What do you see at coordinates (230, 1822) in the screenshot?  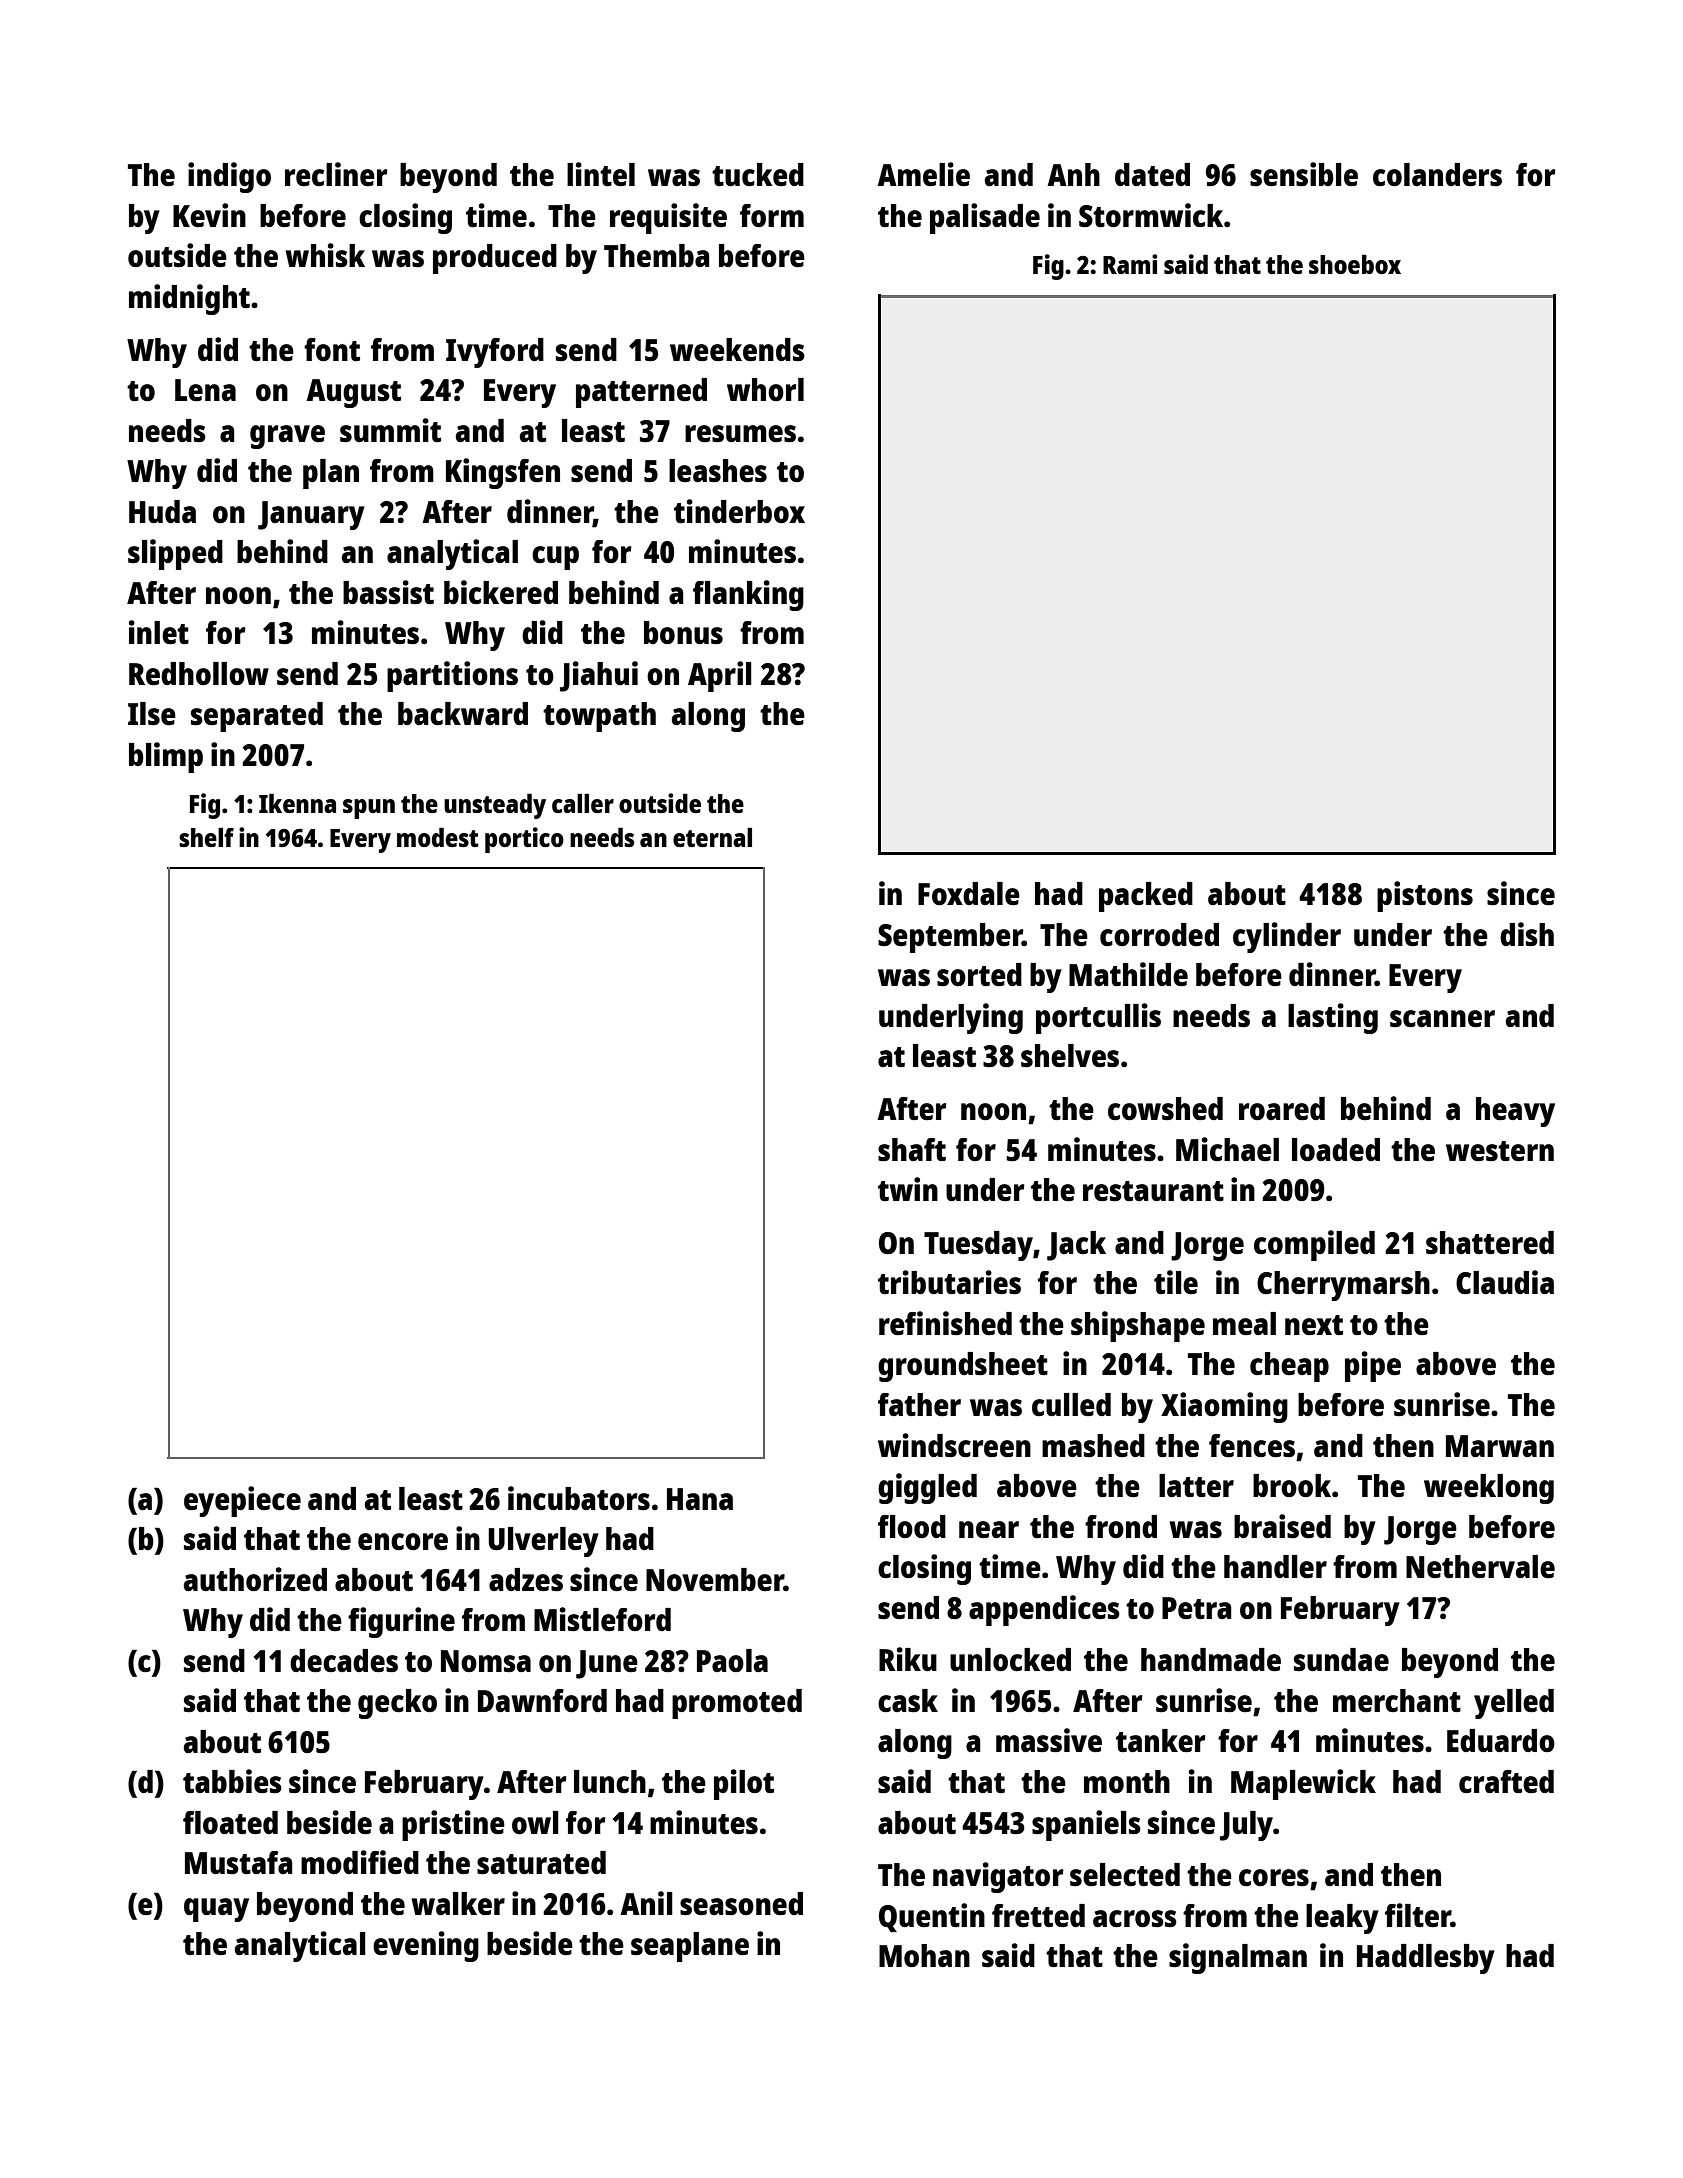 I see `floated` at bounding box center [230, 1822].
